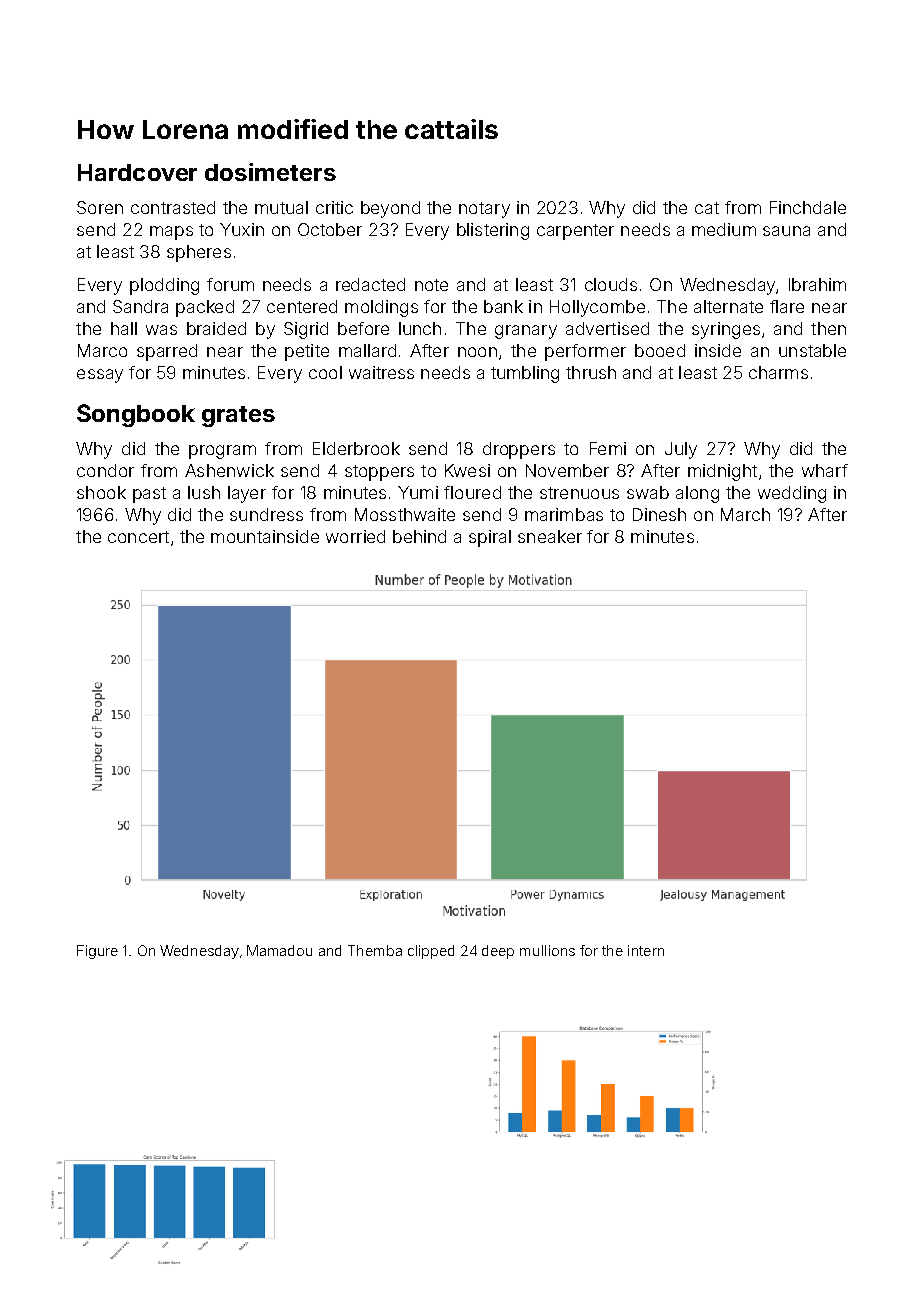 Image resolution: width=924 pixels, height=1311 pixels. What do you see at coordinates (484, 210) in the screenshot?
I see `notary` at bounding box center [484, 210].
